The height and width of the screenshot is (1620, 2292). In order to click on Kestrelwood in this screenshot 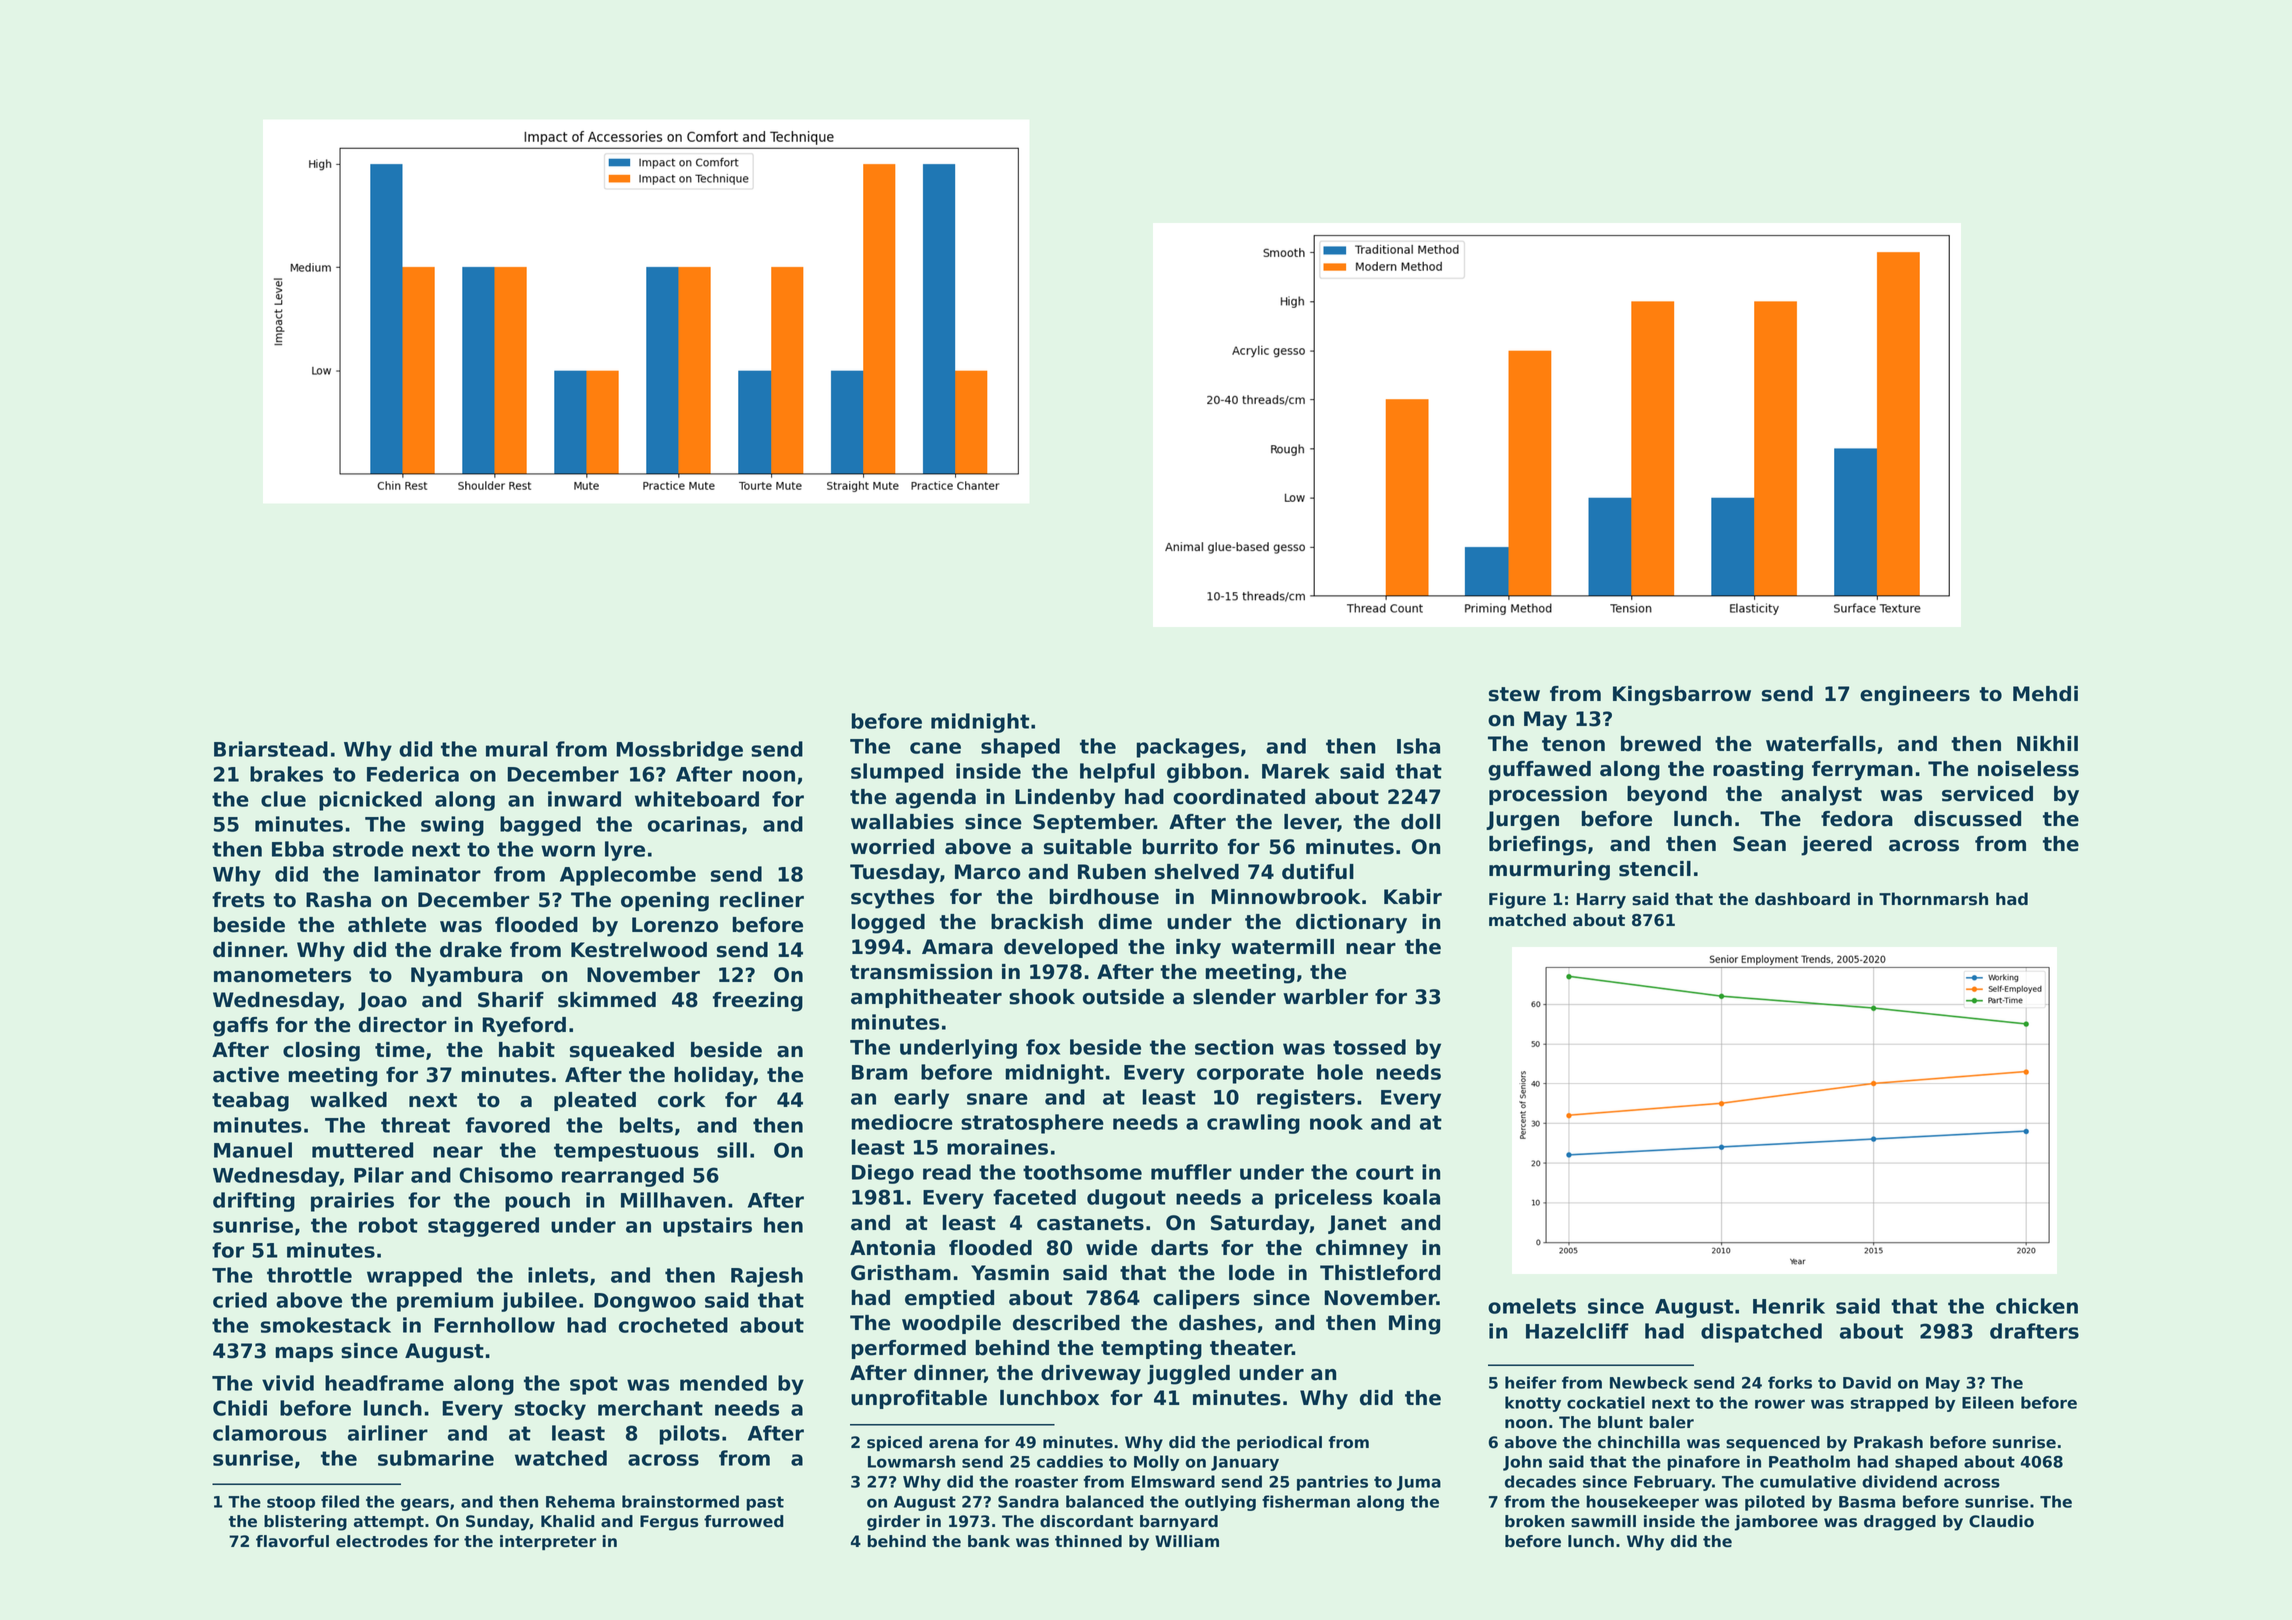, I will do `click(639, 950)`.
